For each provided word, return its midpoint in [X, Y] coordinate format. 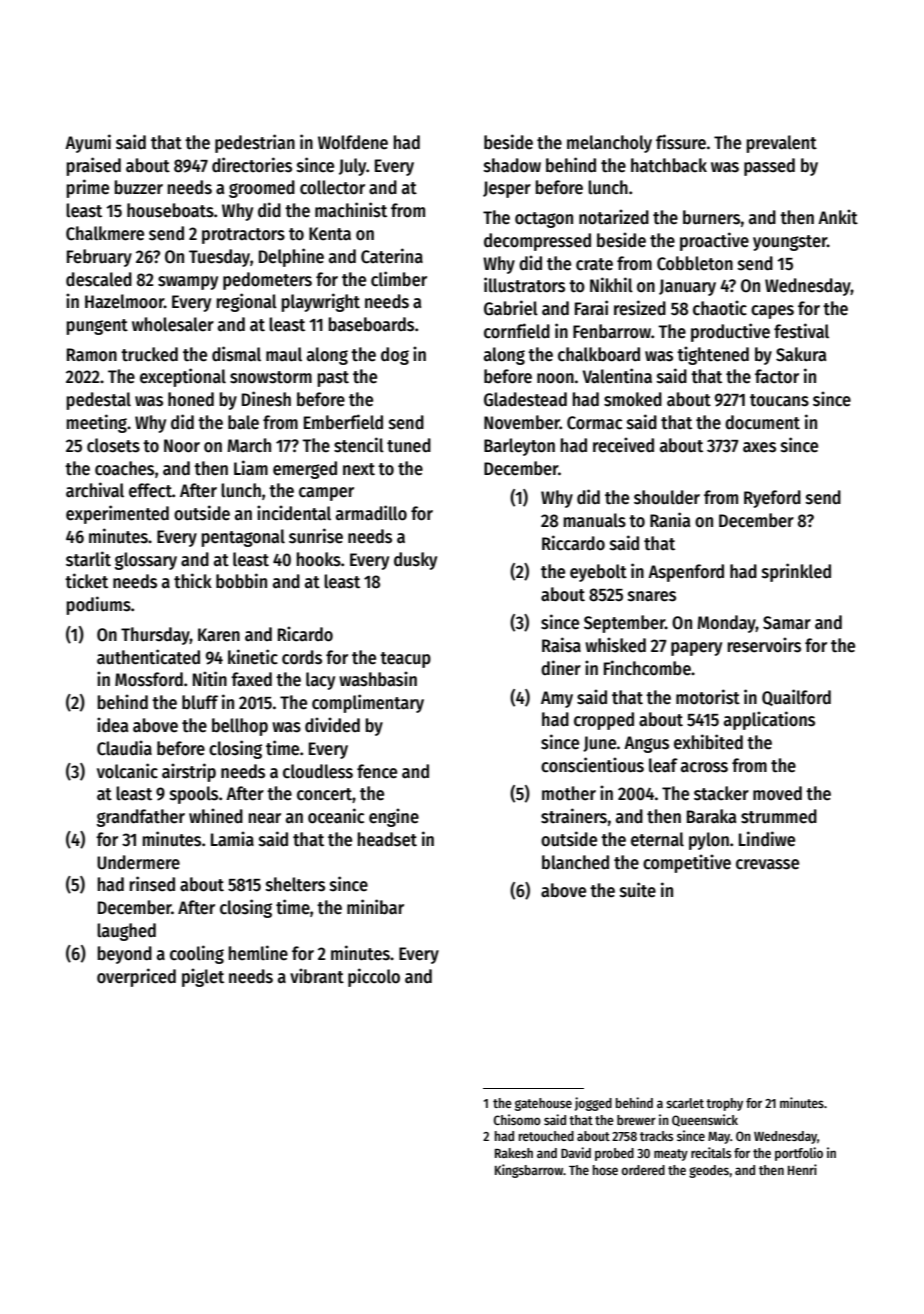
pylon [709, 841]
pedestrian [255, 143]
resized [640, 308]
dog [395, 356]
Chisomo [517, 1119]
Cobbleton [695, 263]
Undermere [138, 862]
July [353, 167]
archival [95, 490]
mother [569, 793]
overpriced [136, 977]
